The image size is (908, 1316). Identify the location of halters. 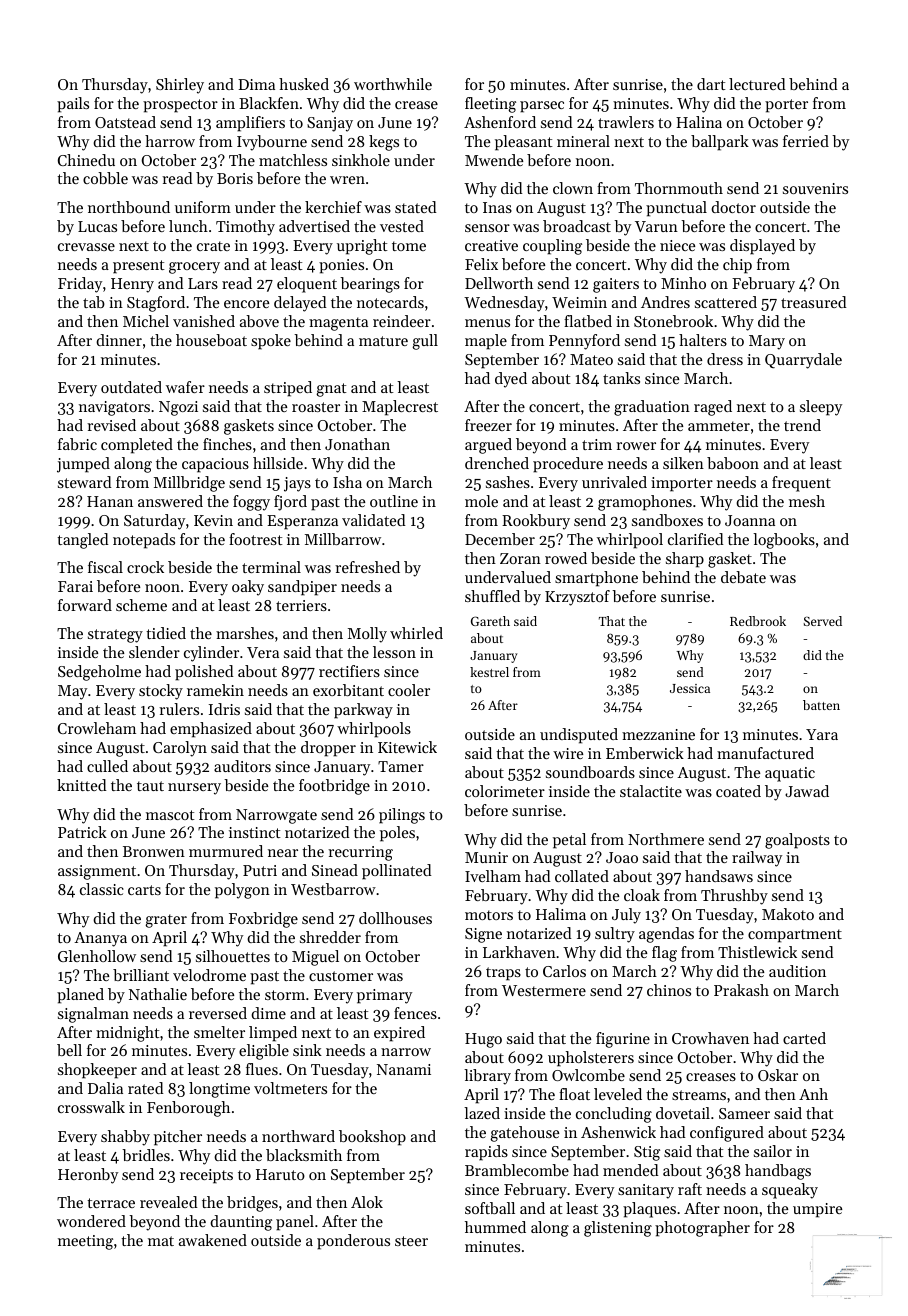
(703, 340).
